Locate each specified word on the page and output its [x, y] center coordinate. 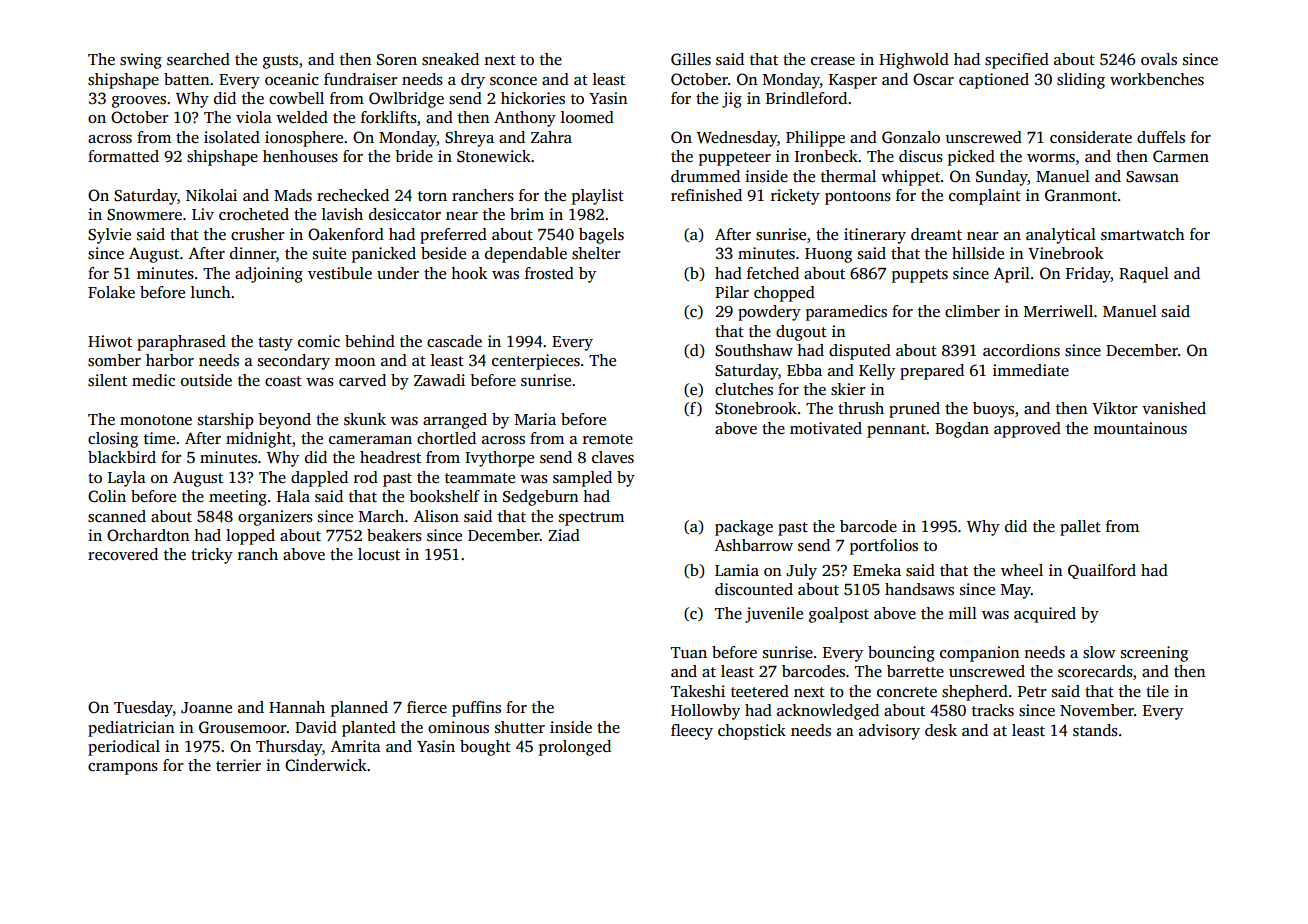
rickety [795, 197]
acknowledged [828, 712]
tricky [212, 556]
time [159, 438]
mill [962, 613]
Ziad [564, 535]
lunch [211, 292]
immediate [1031, 370]
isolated [232, 137]
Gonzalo [911, 137]
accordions [1021, 350]
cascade [454, 341]
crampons [123, 769]
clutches [744, 389]
